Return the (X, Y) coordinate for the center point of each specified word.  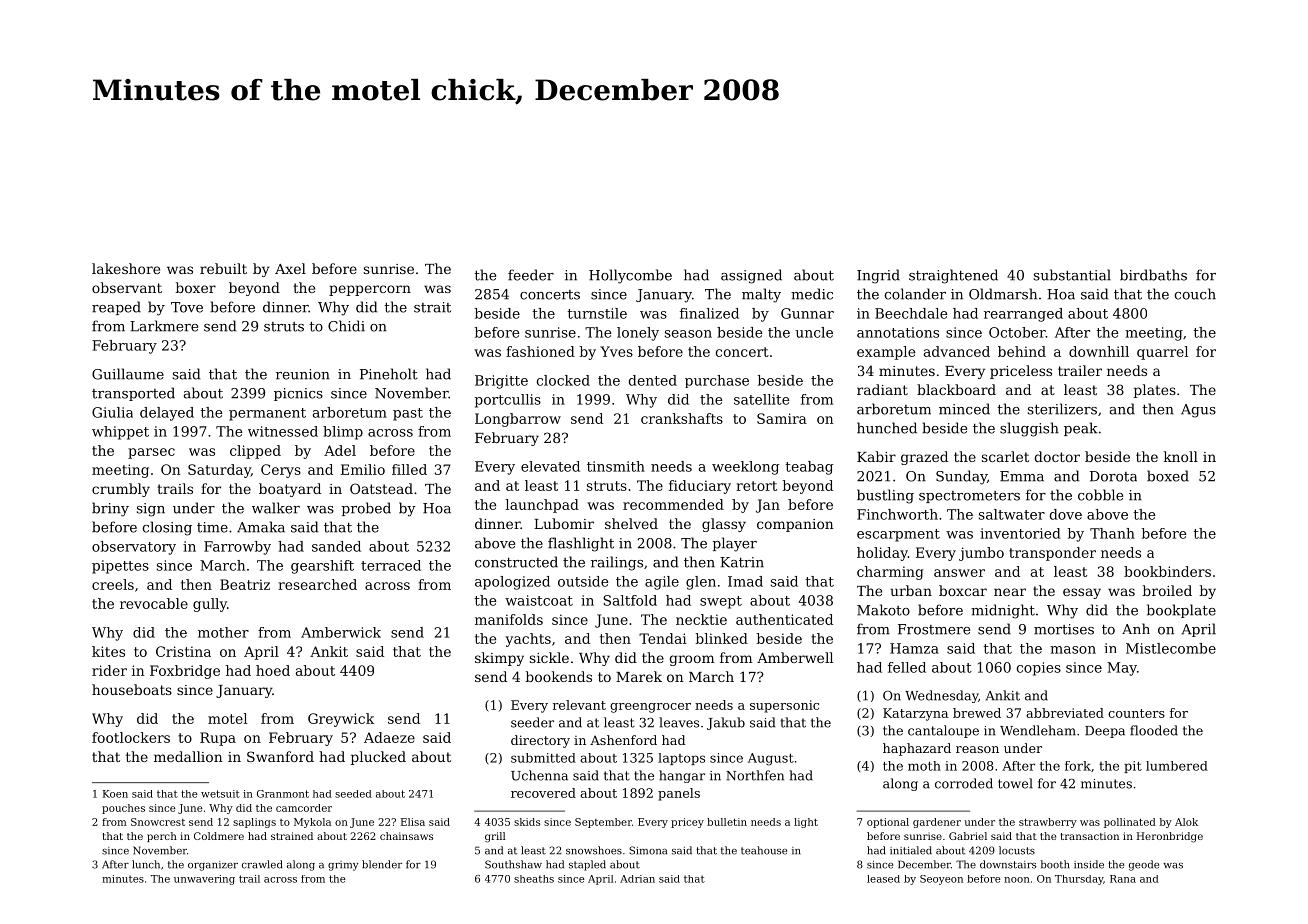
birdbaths (1153, 275)
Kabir (876, 456)
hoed (273, 670)
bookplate (1181, 611)
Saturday (219, 471)
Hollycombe (630, 276)
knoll (1181, 456)
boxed (1168, 476)
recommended (673, 504)
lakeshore (126, 268)
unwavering (204, 880)
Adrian (637, 879)
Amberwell (795, 657)
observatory (134, 548)
